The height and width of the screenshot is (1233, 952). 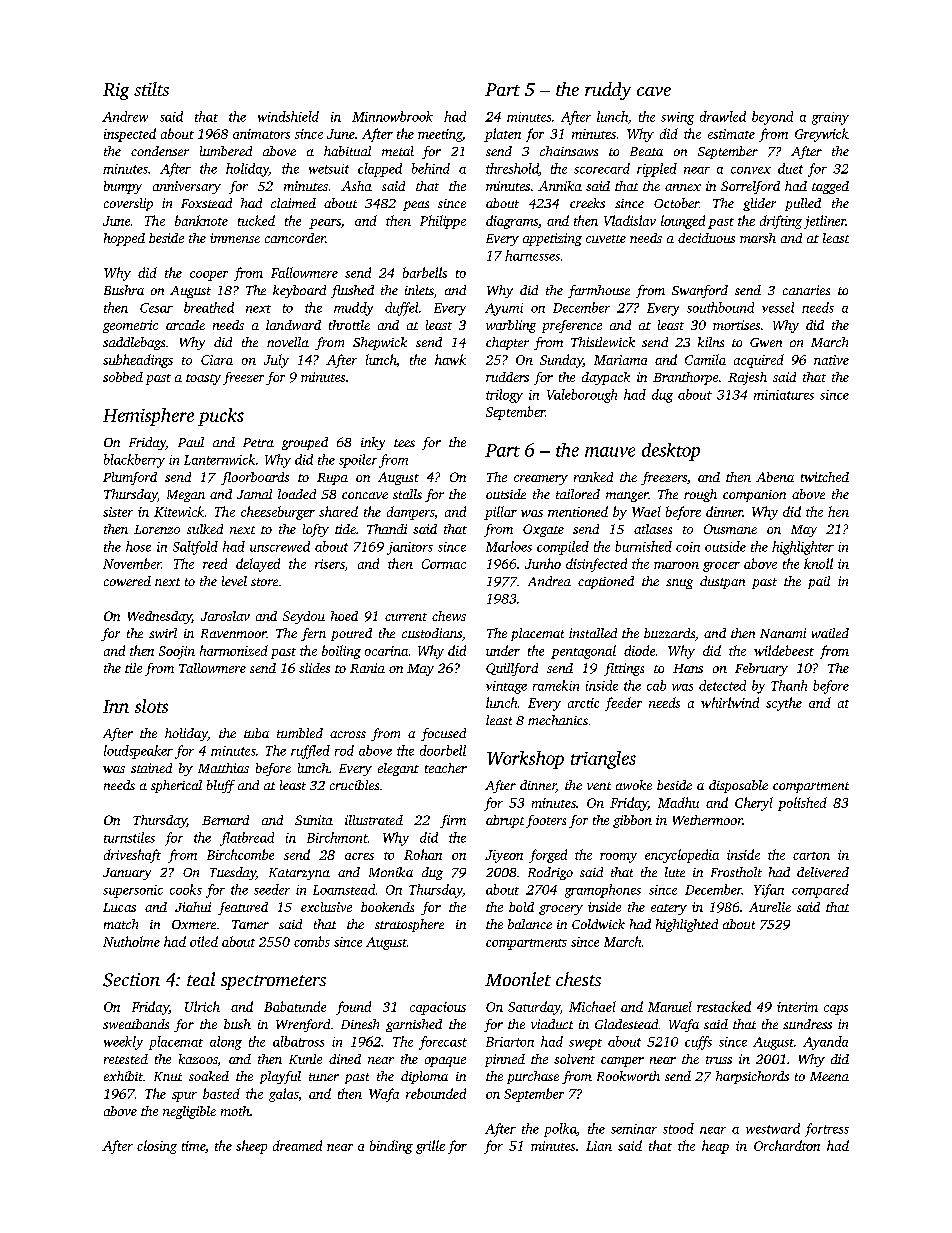 I want to click on rudders, so click(x=507, y=377).
